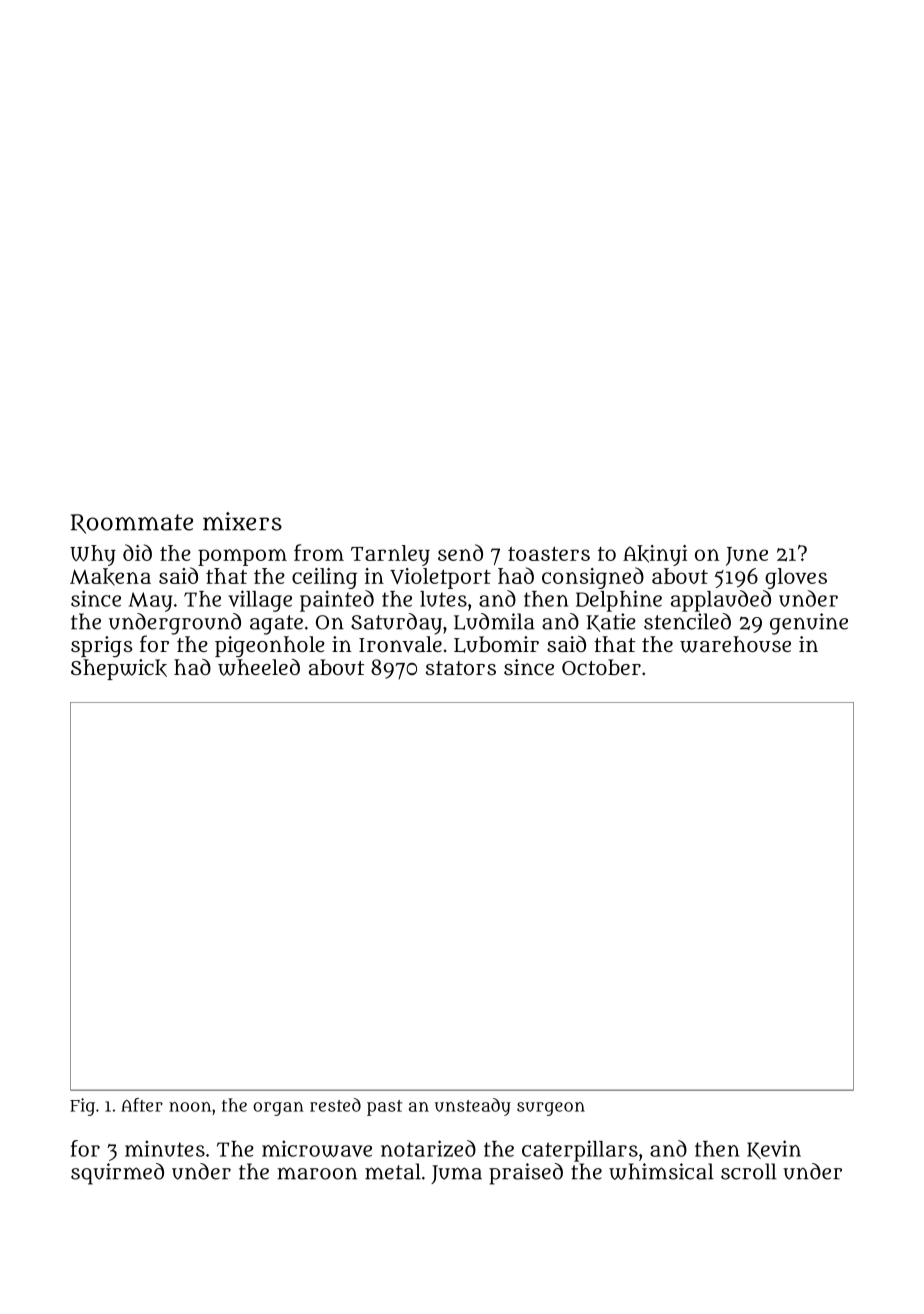 This image has width=924, height=1314. I want to click on wheeled, so click(259, 667).
